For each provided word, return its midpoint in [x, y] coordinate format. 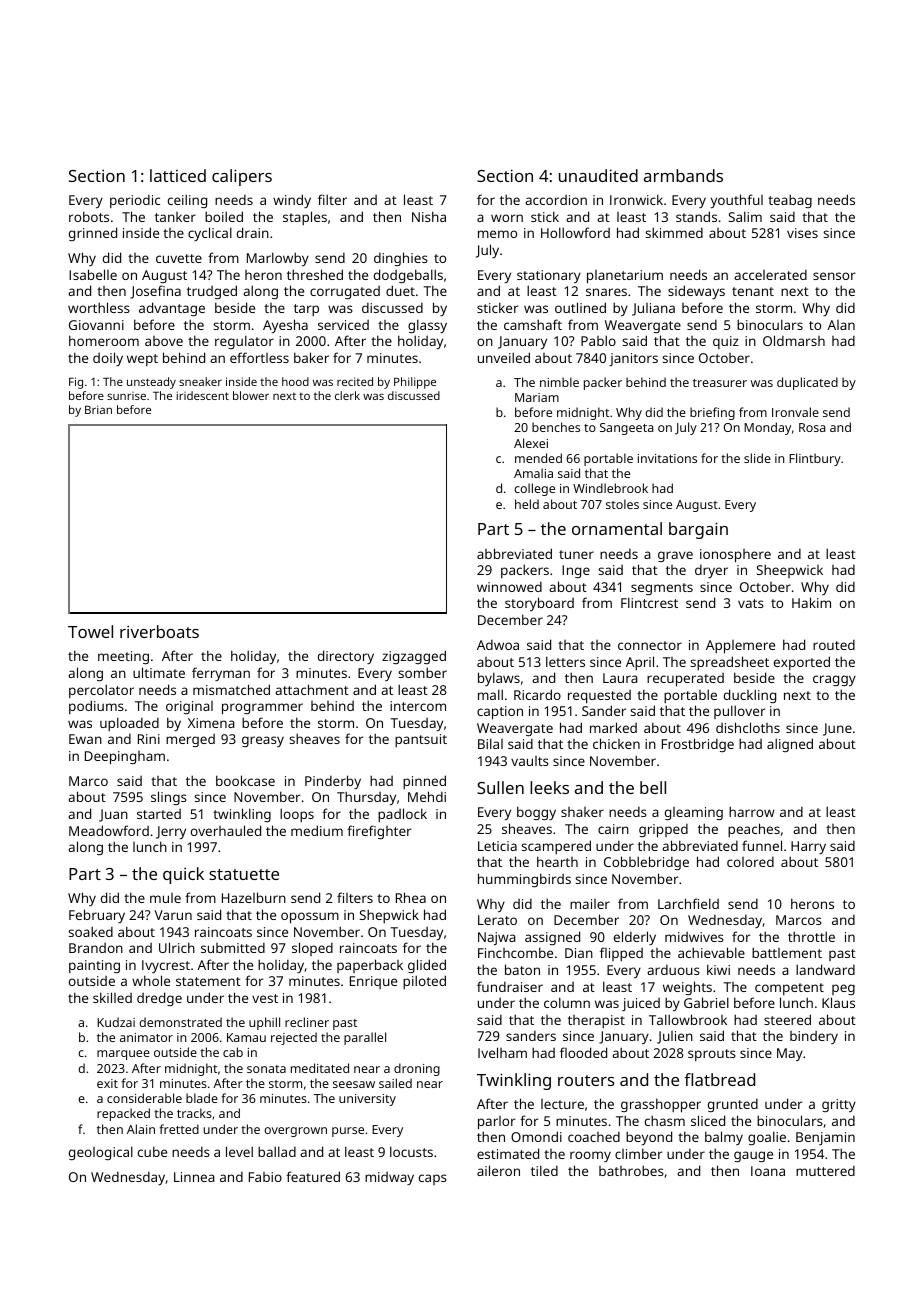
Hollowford [575, 232]
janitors [633, 359]
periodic [135, 201]
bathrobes [631, 1170]
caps [433, 1179]
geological [101, 1153]
